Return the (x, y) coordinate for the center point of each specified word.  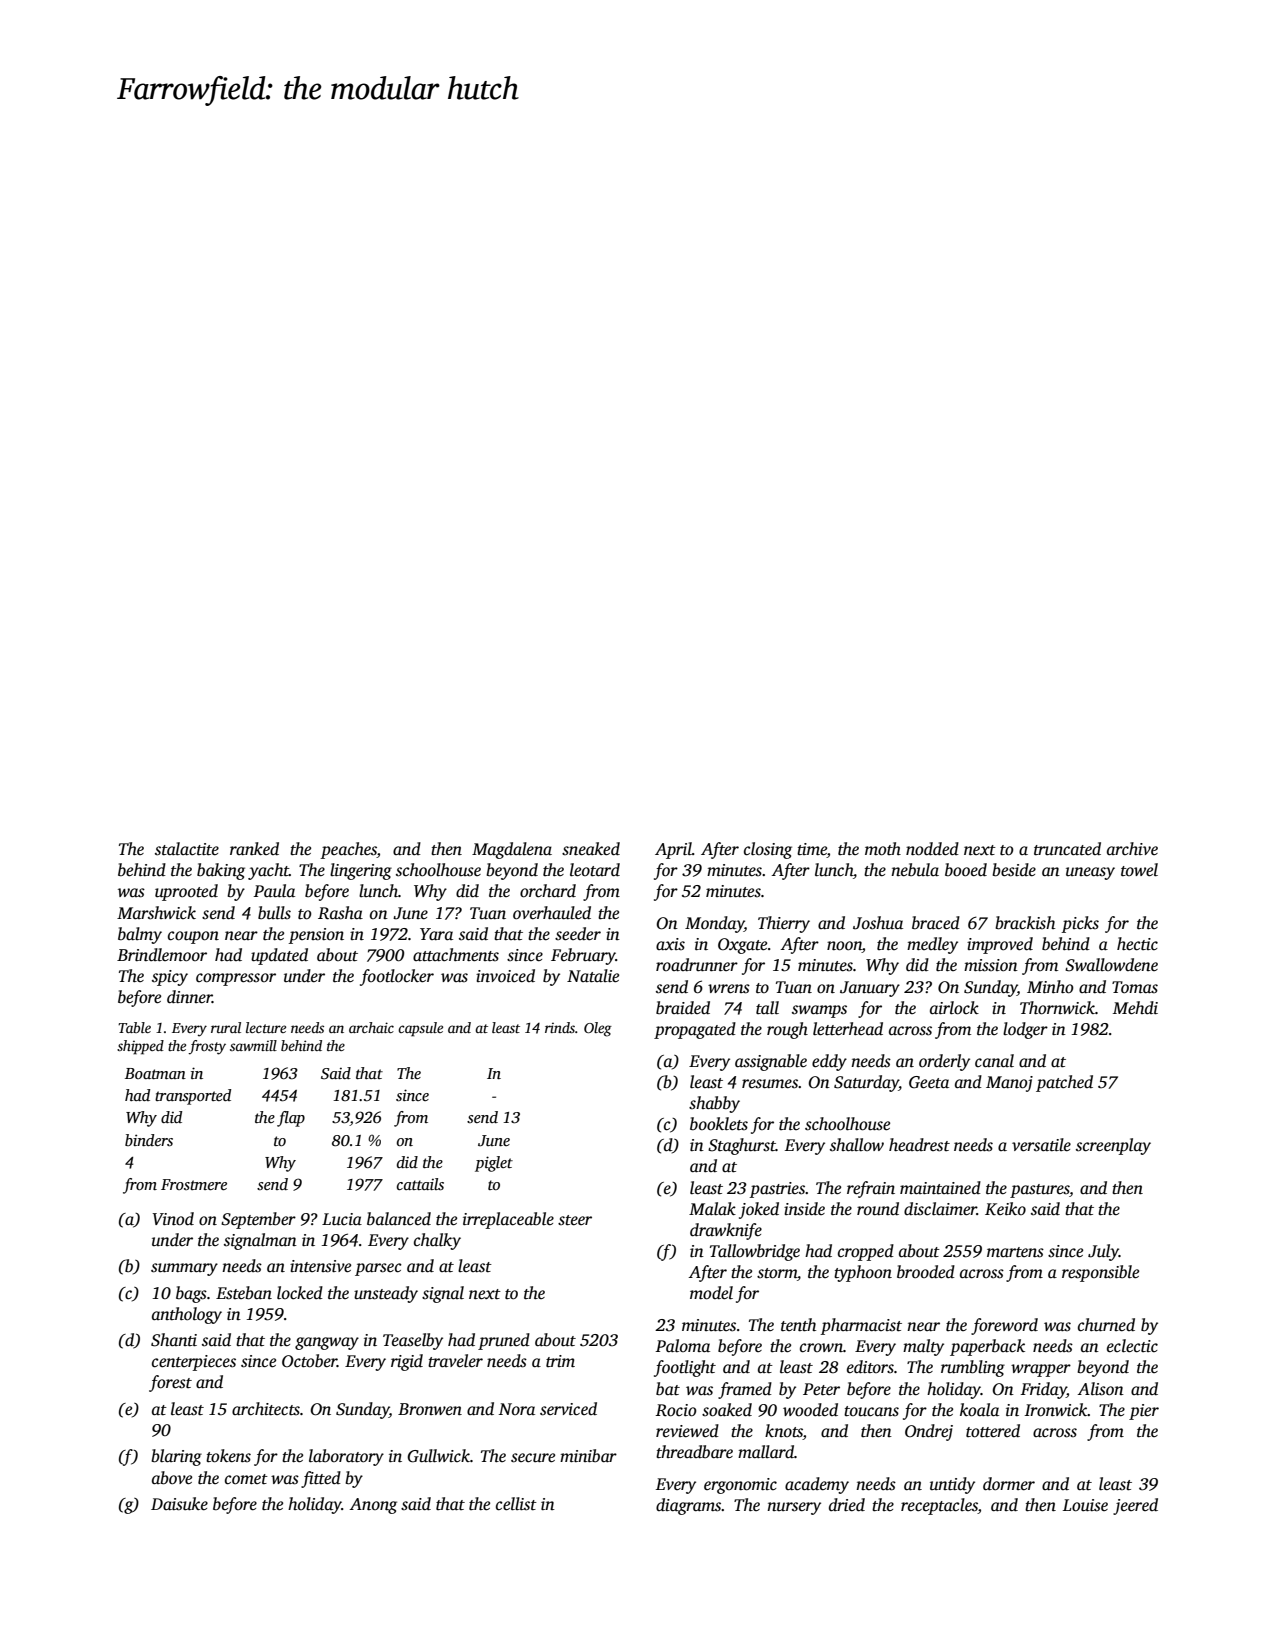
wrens (729, 989)
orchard (548, 891)
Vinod (173, 1219)
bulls (274, 913)
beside (1014, 870)
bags (191, 1294)
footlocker (397, 977)
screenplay (1113, 1146)
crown (821, 1348)
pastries (777, 1190)
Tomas (1135, 987)
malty (923, 1347)
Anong (373, 1506)
